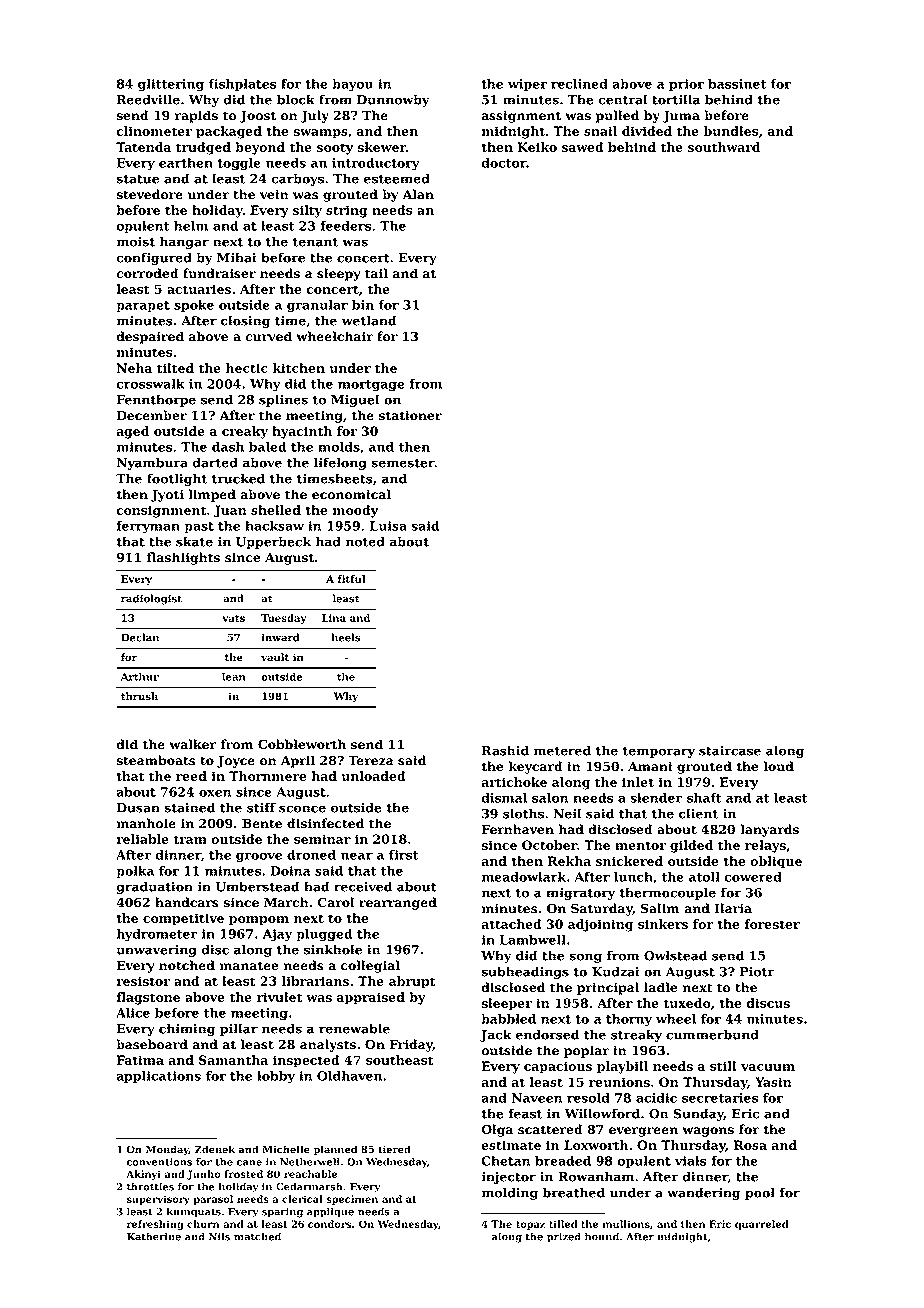 This screenshot has width=924, height=1308. I want to click on steamboats, so click(155, 760).
